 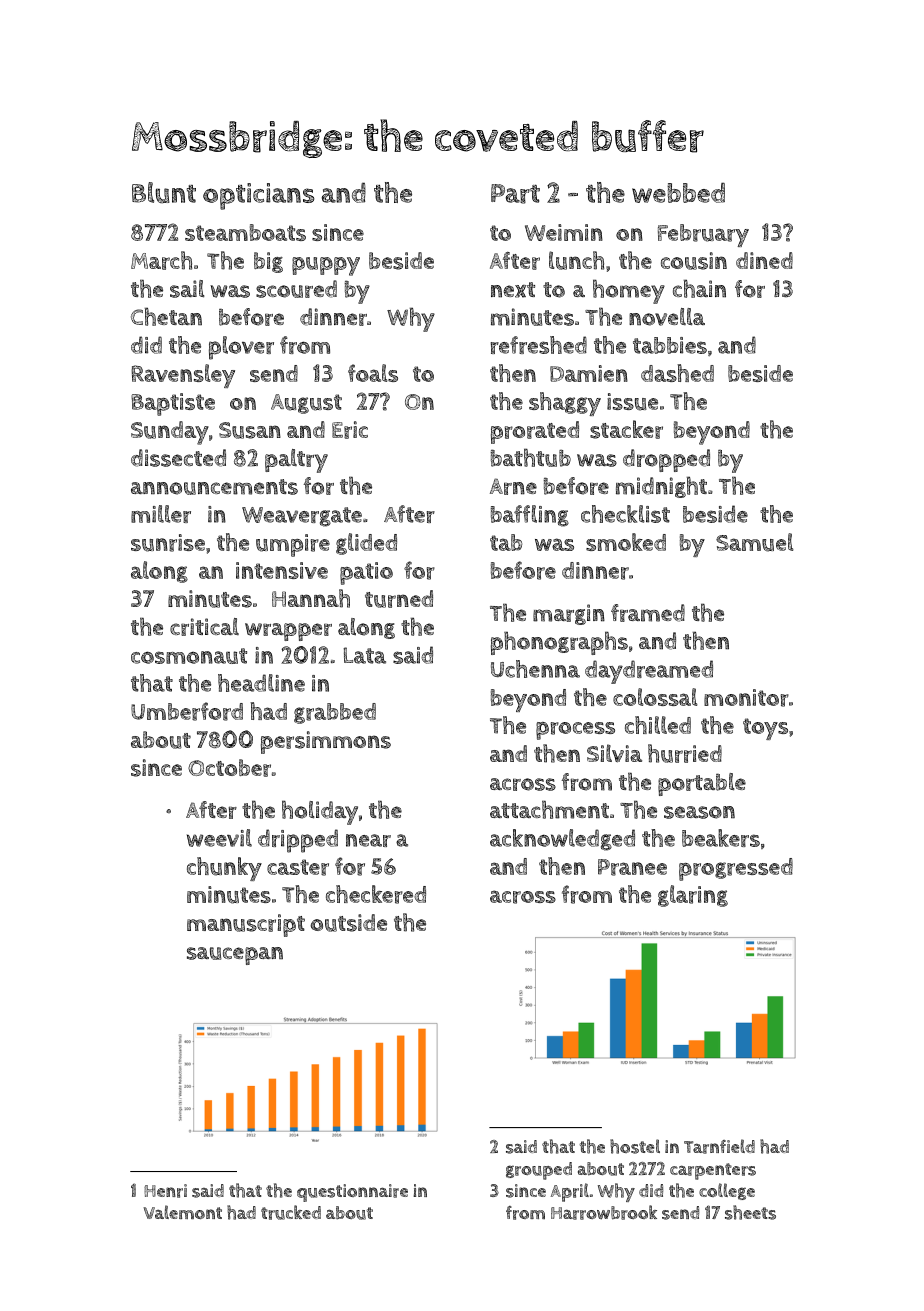 I want to click on Chetan, so click(x=166, y=317).
